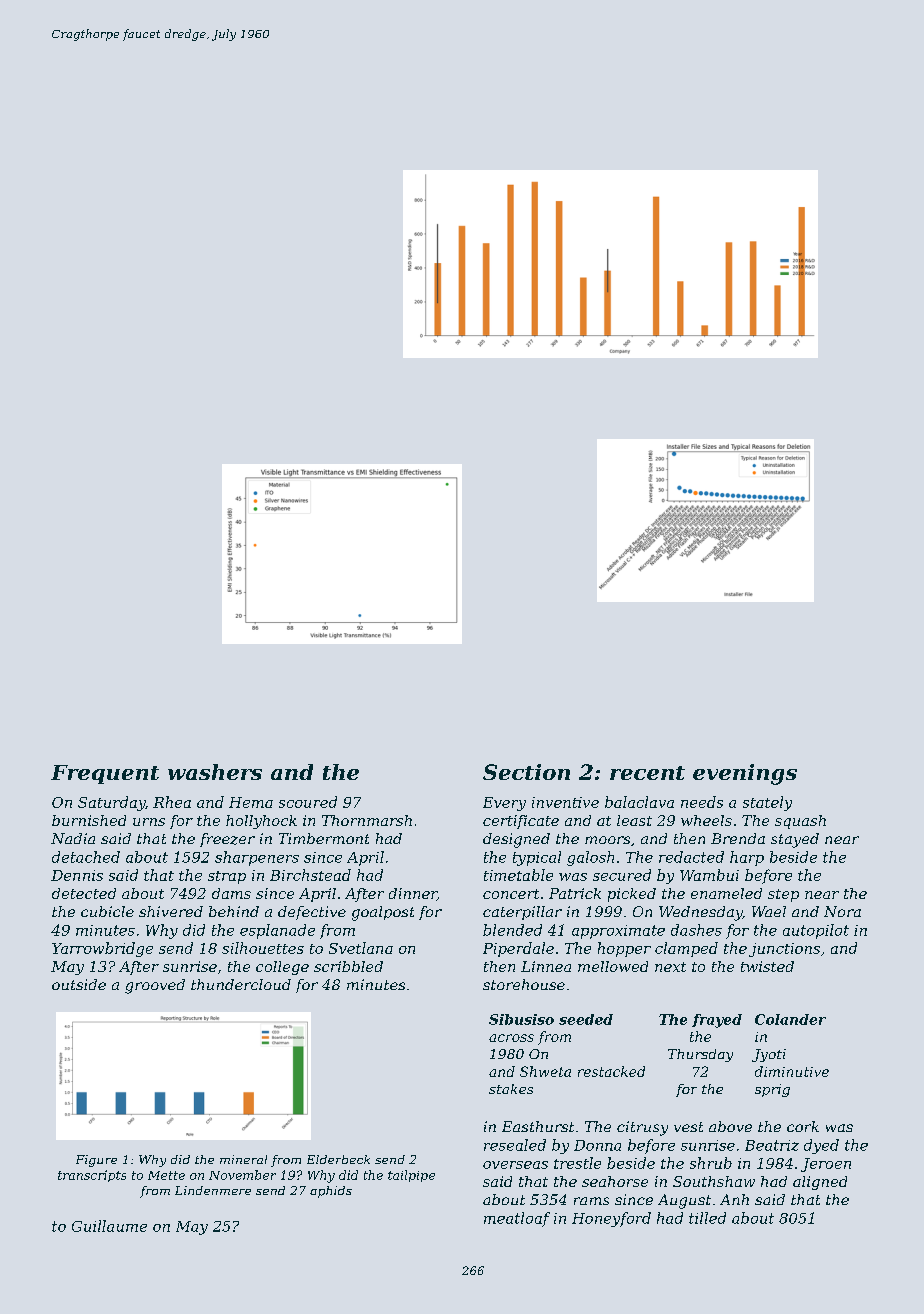 Image resolution: width=924 pixels, height=1314 pixels. Describe the element at coordinates (745, 774) in the screenshot. I see `evenings` at that location.
